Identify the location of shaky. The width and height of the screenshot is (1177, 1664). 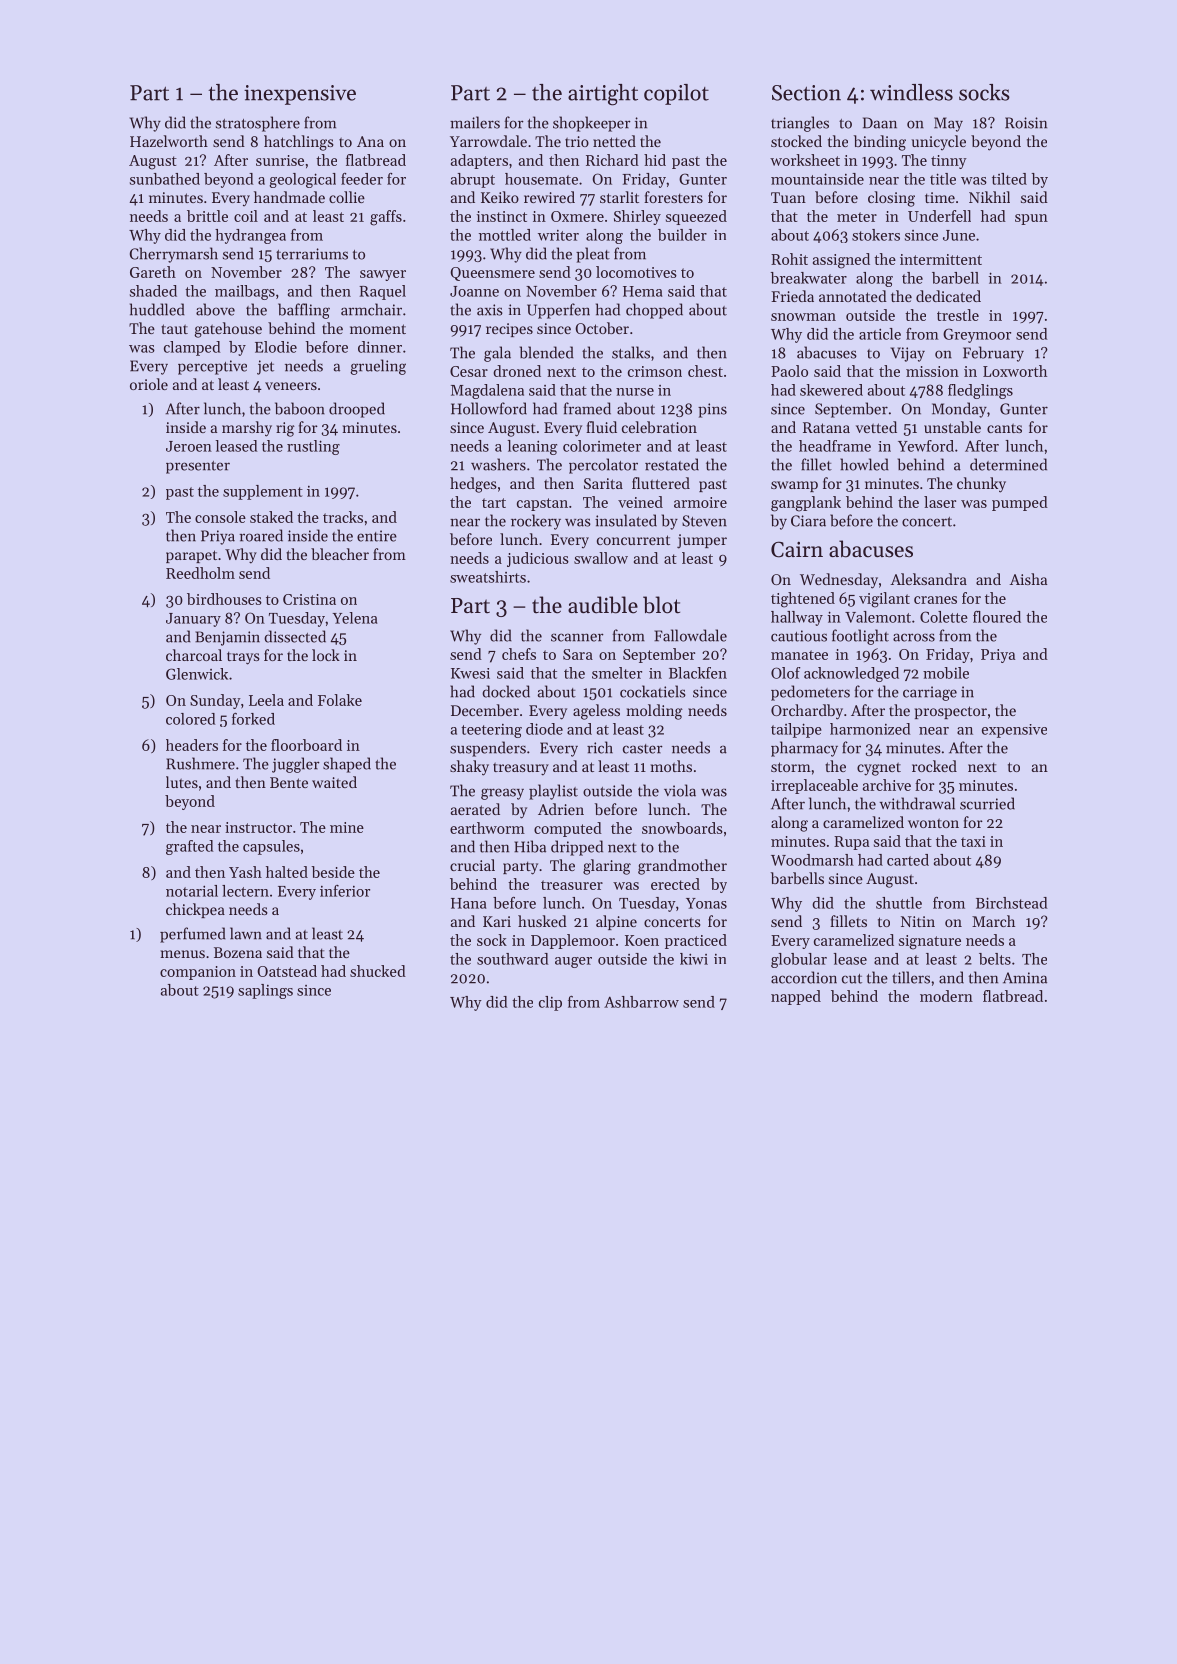
(469, 768).
